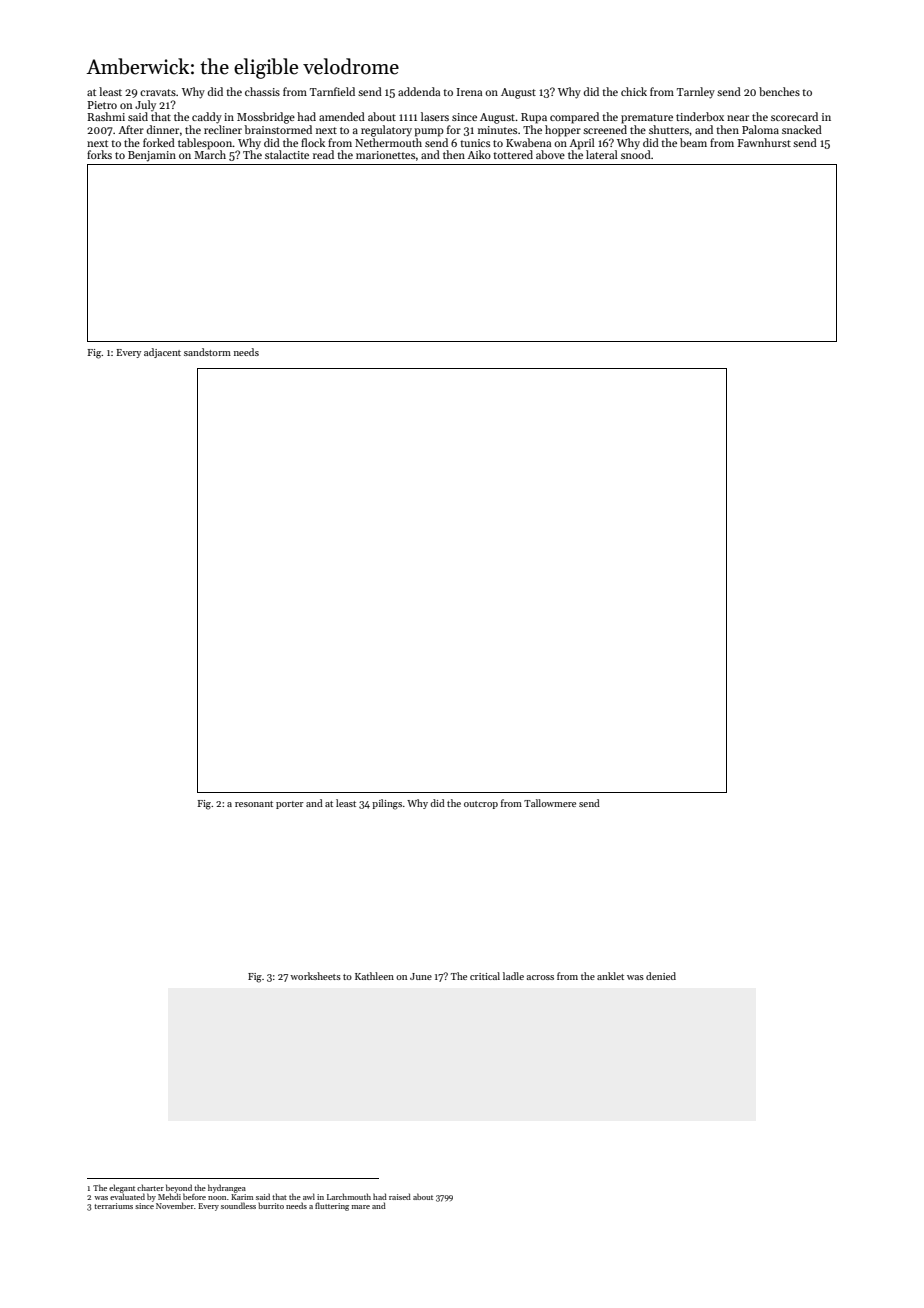 This page has width=924, height=1308. Describe the element at coordinates (271, 1206) in the page. I see `burrito` at that location.
